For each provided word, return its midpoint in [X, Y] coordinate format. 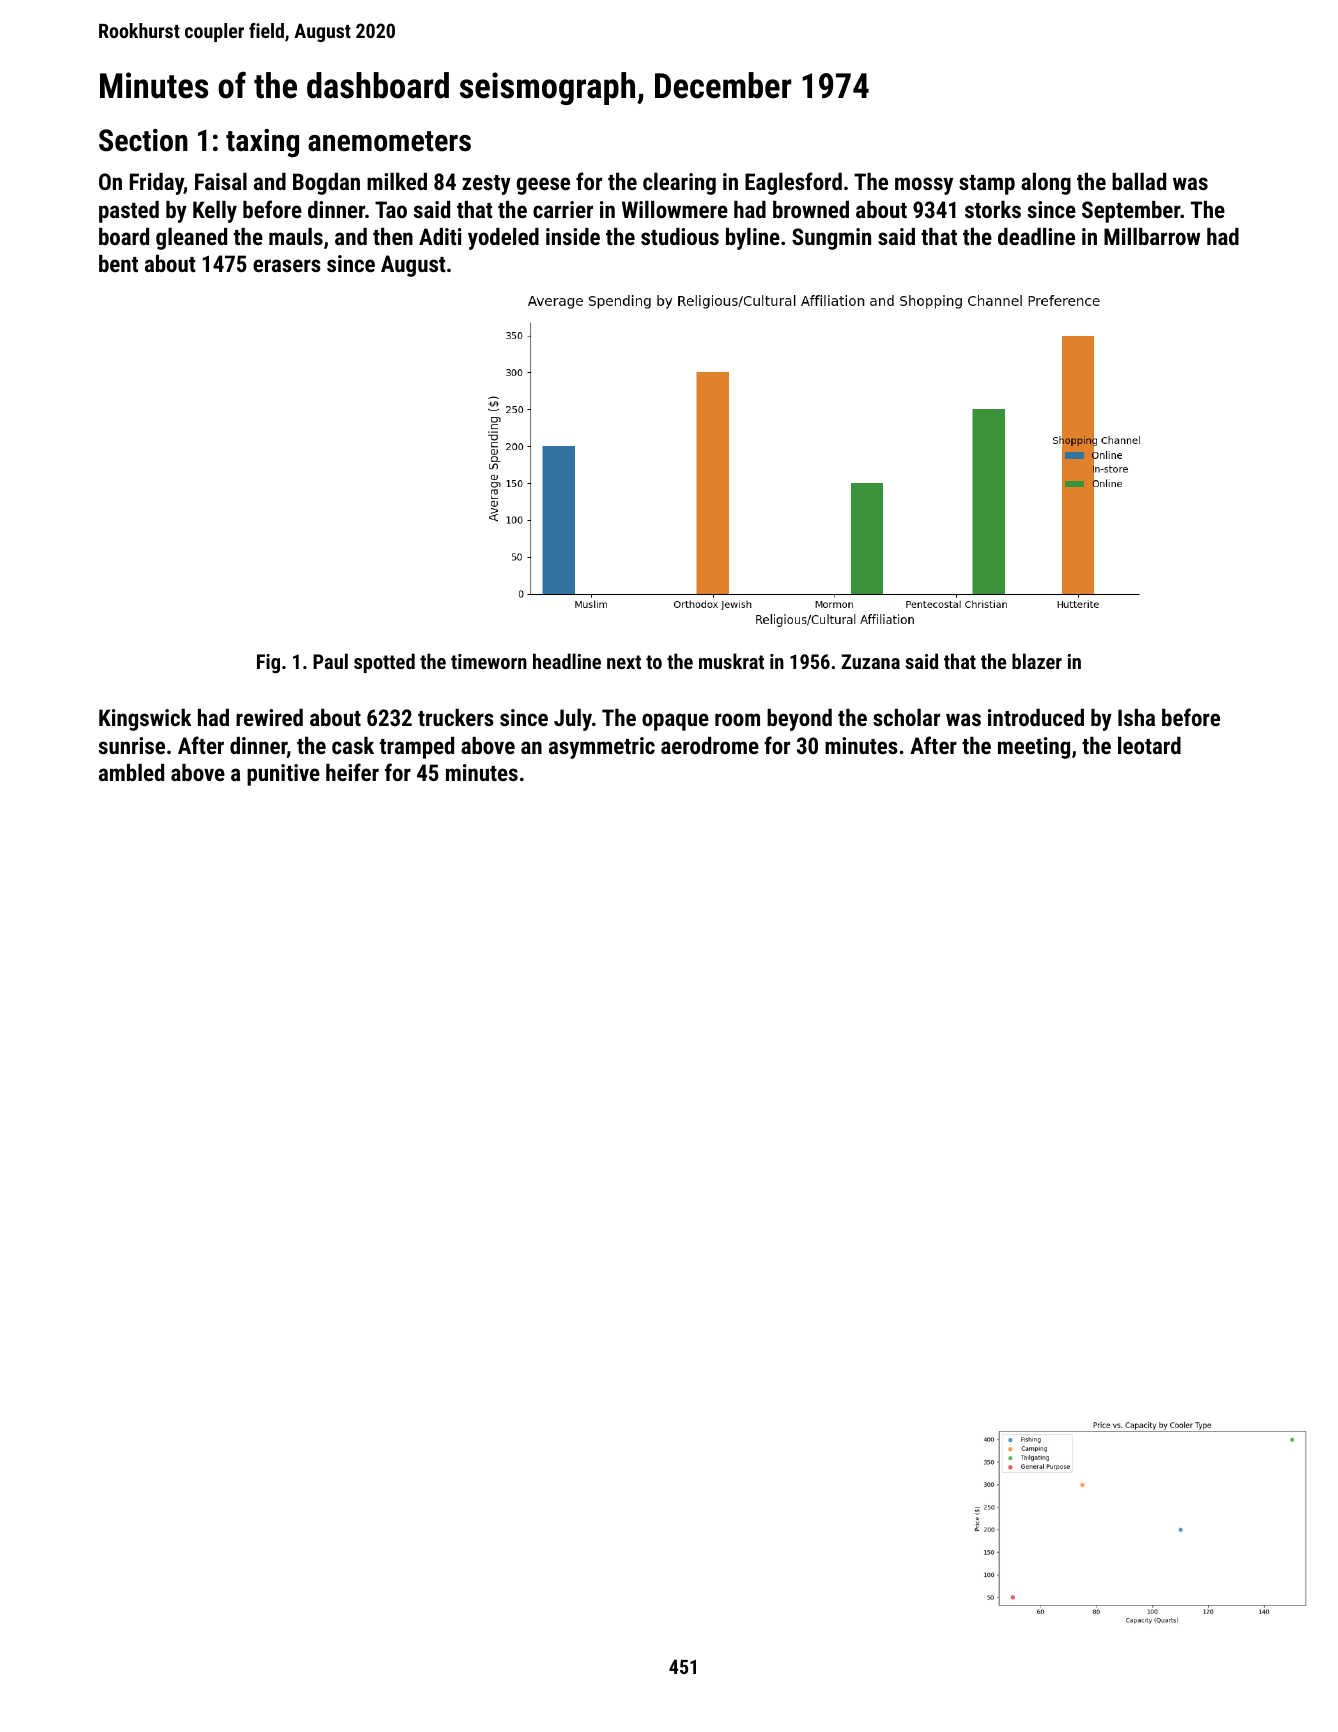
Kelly [215, 212]
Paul [330, 661]
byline [753, 239]
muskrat [731, 661]
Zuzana [870, 661]
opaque [675, 722]
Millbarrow [1152, 236]
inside [573, 236]
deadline [1036, 236]
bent [118, 263]
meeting [1034, 748]
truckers [456, 717]
